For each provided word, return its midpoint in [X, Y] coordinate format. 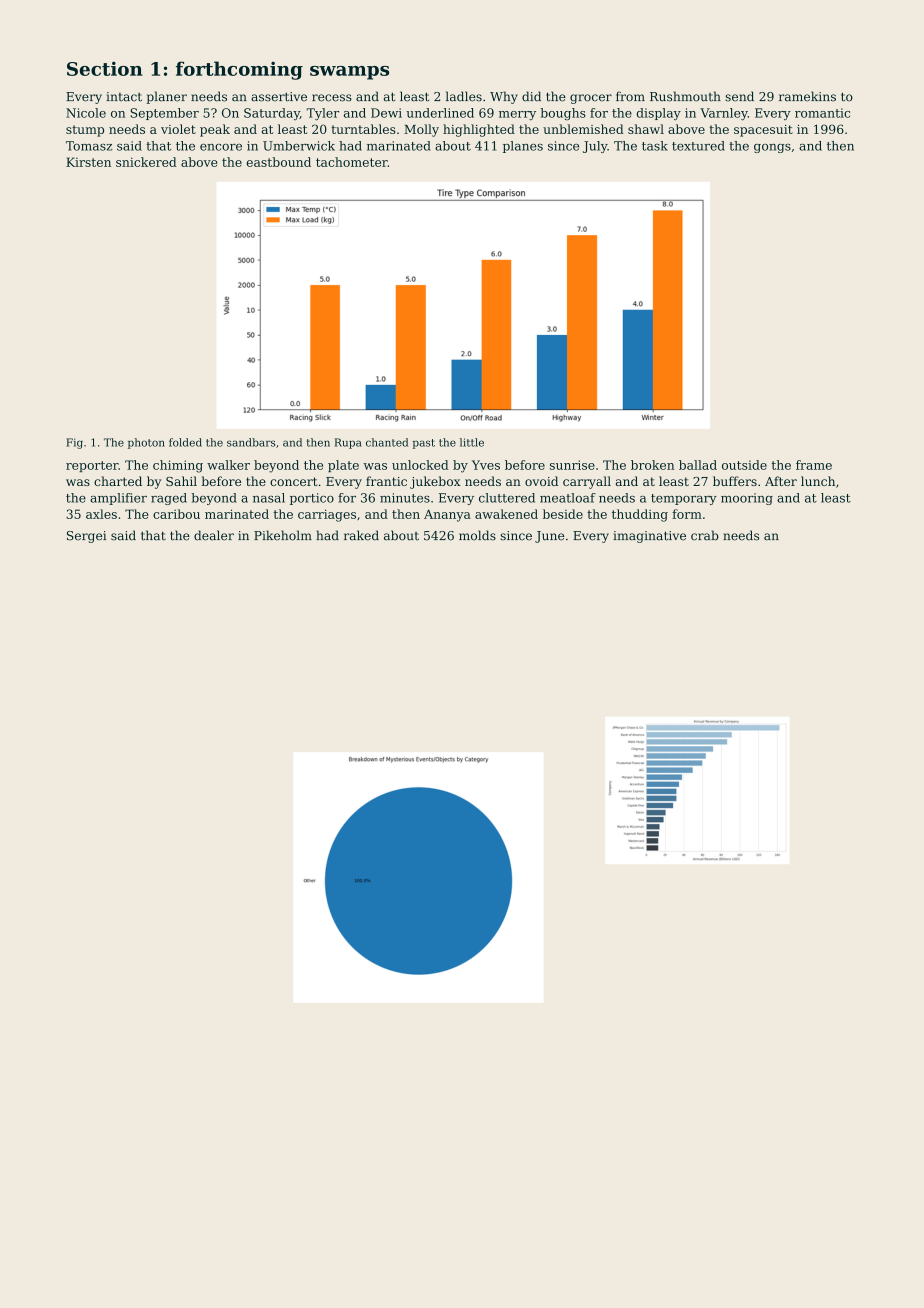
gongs [772, 148]
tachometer [352, 162]
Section [105, 68]
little [472, 442]
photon [146, 443]
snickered [146, 162]
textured [698, 146]
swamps [349, 73]
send [739, 96]
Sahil [181, 481]
